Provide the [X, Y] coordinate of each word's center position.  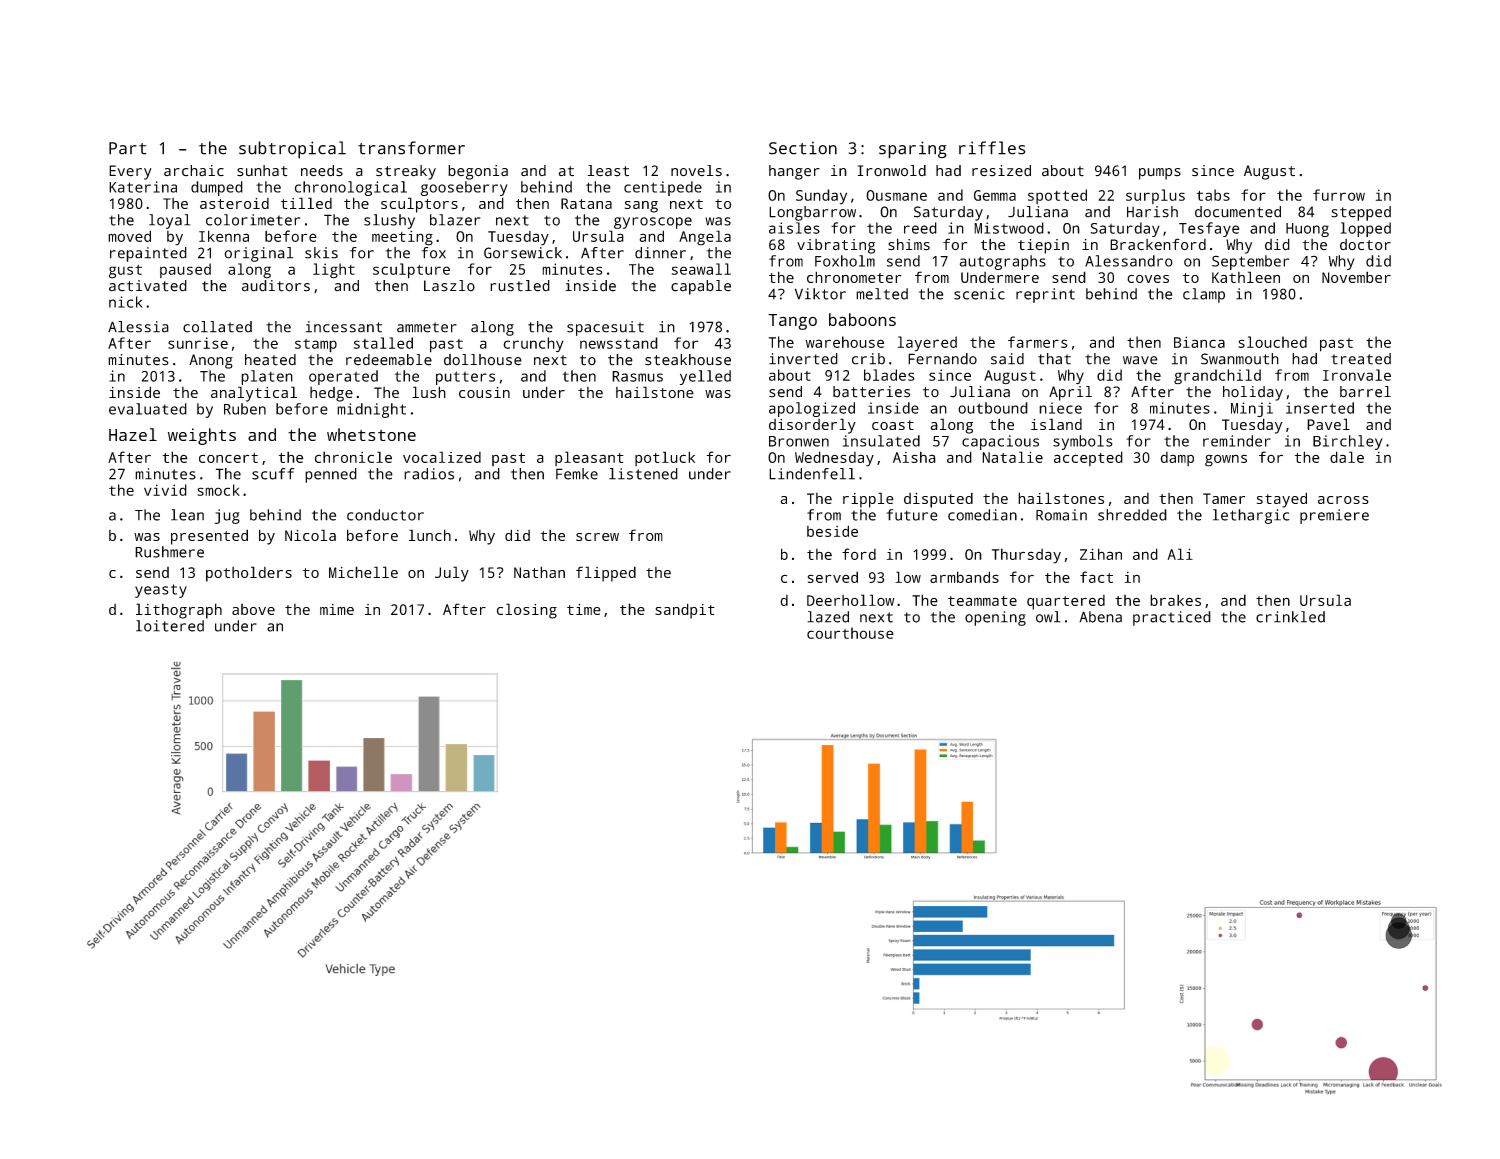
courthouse [850, 633]
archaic [194, 171]
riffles [992, 148]
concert [228, 458]
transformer [411, 148]
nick [126, 302]
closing [527, 611]
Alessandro [1129, 261]
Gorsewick [523, 253]
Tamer [1224, 498]
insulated [881, 441]
